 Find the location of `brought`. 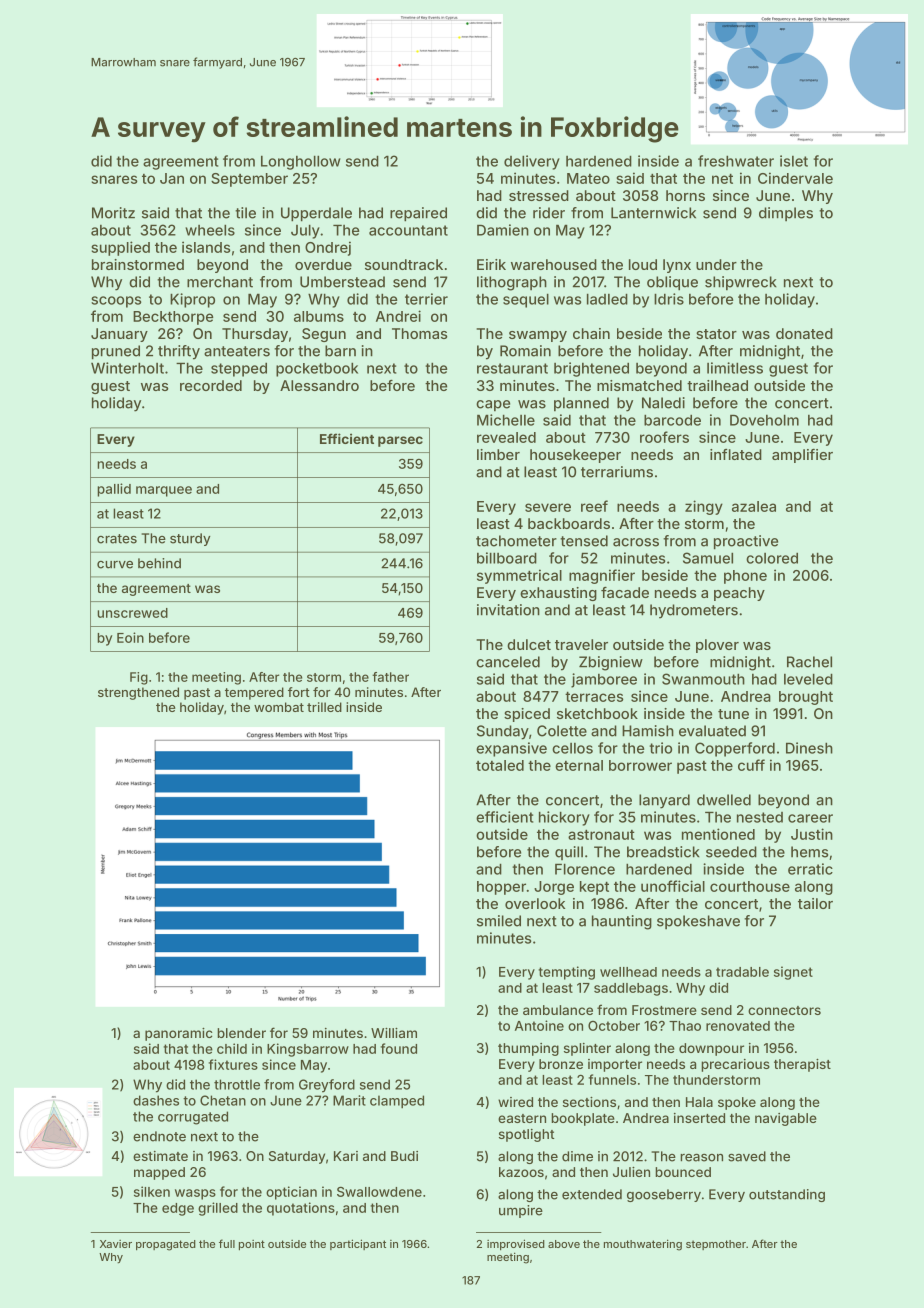

brought is located at coordinates (806, 698).
